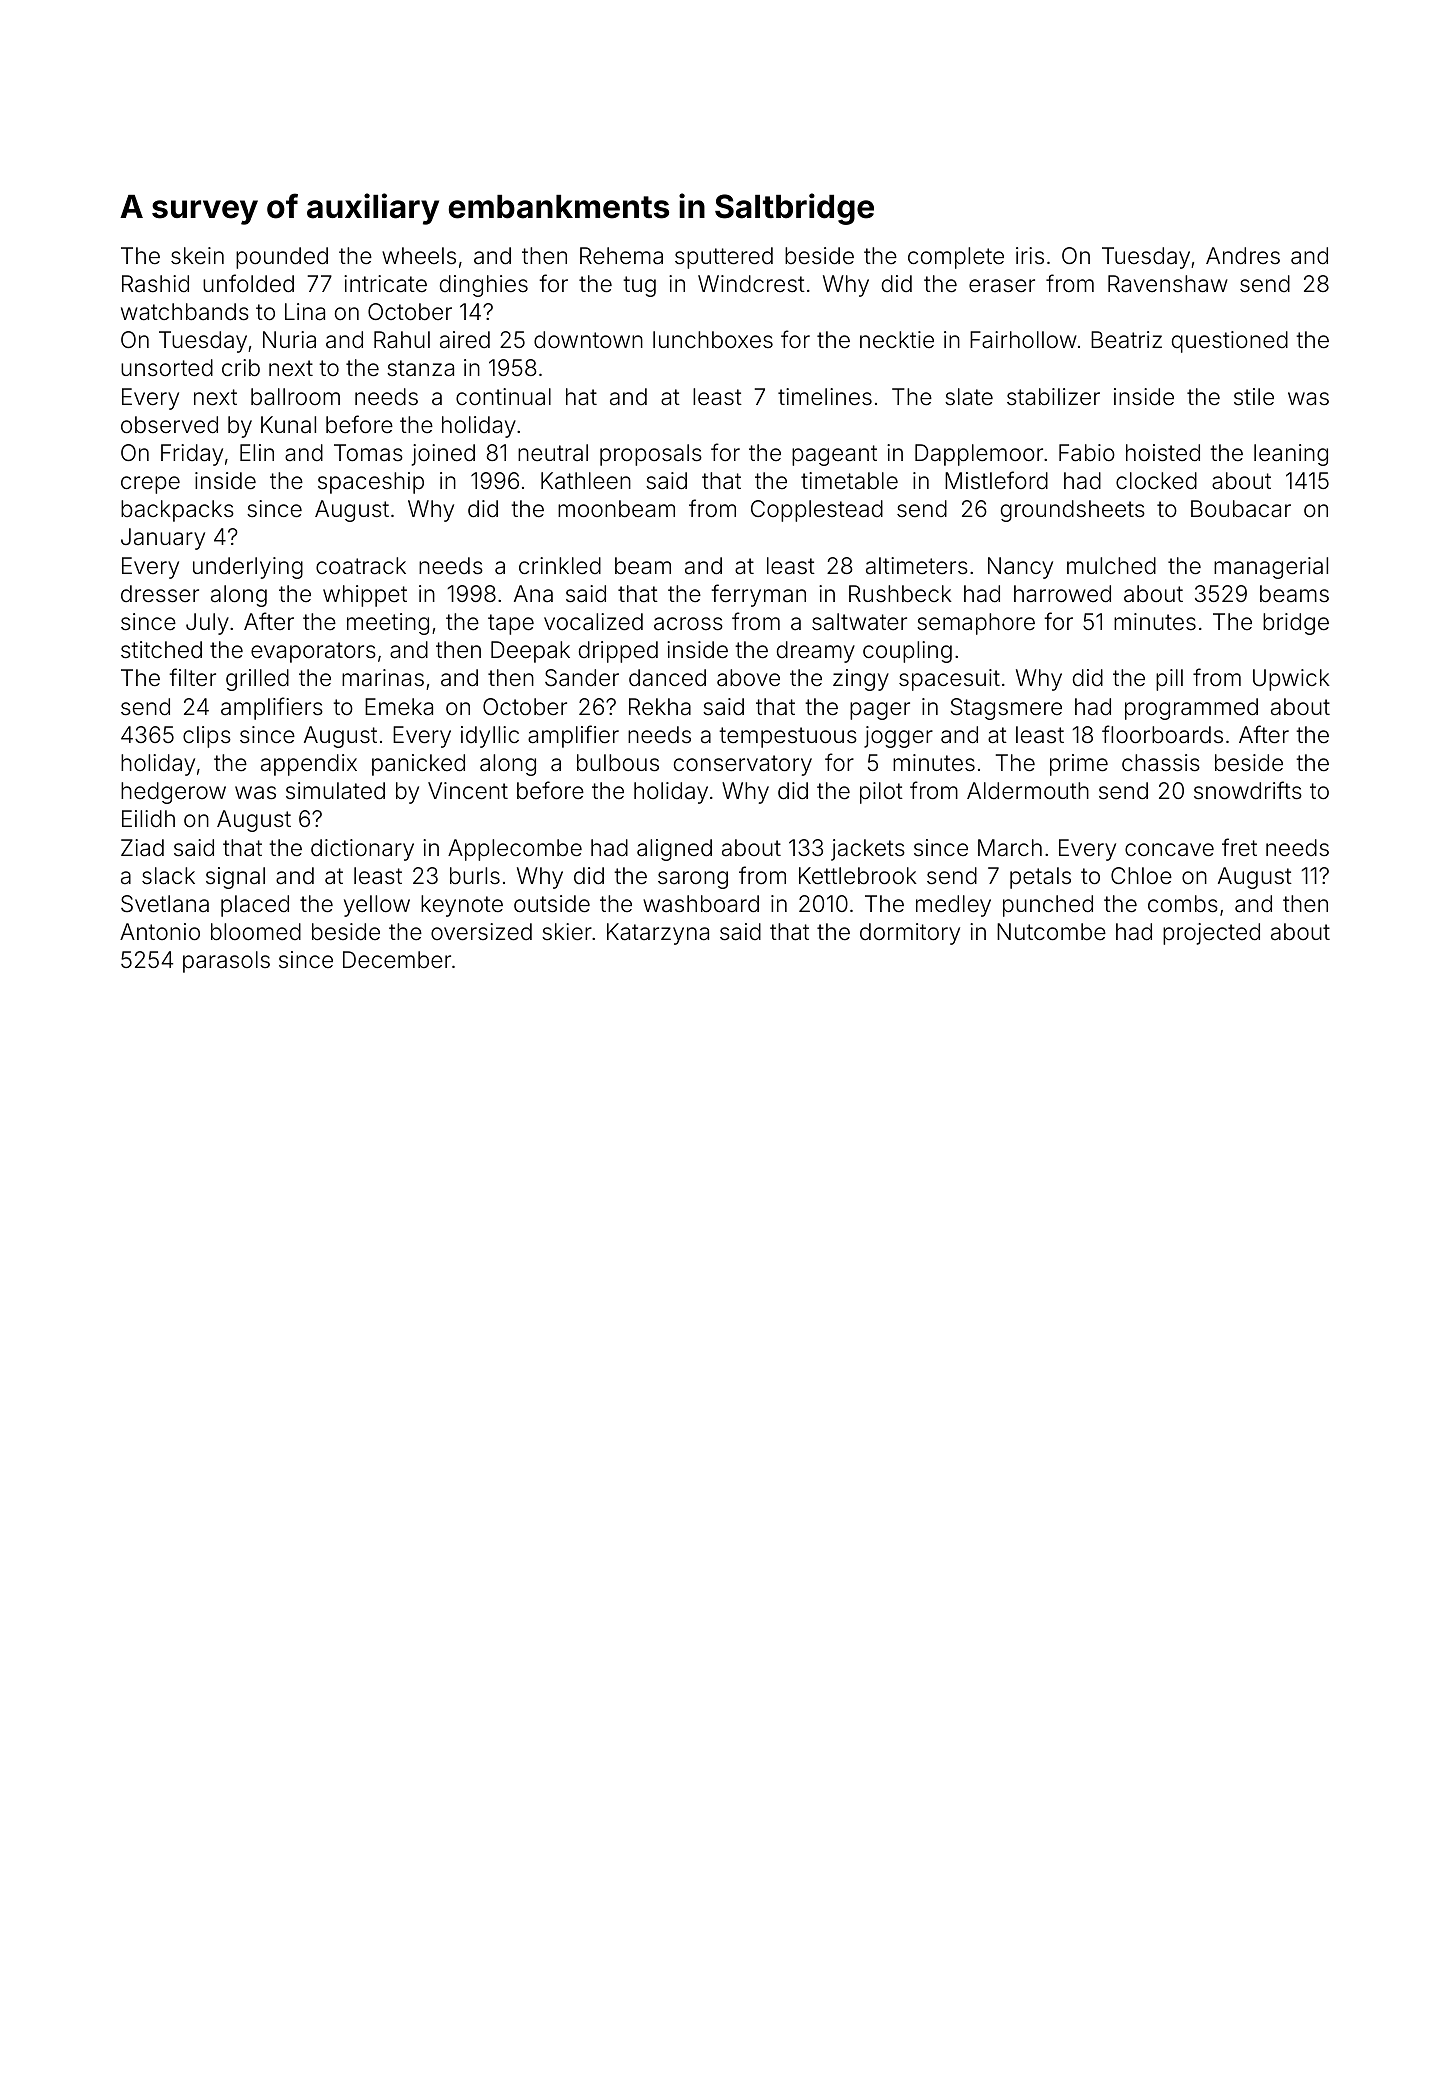 This screenshot has width=1450, height=2100. What do you see at coordinates (1230, 342) in the screenshot?
I see `questioned` at bounding box center [1230, 342].
